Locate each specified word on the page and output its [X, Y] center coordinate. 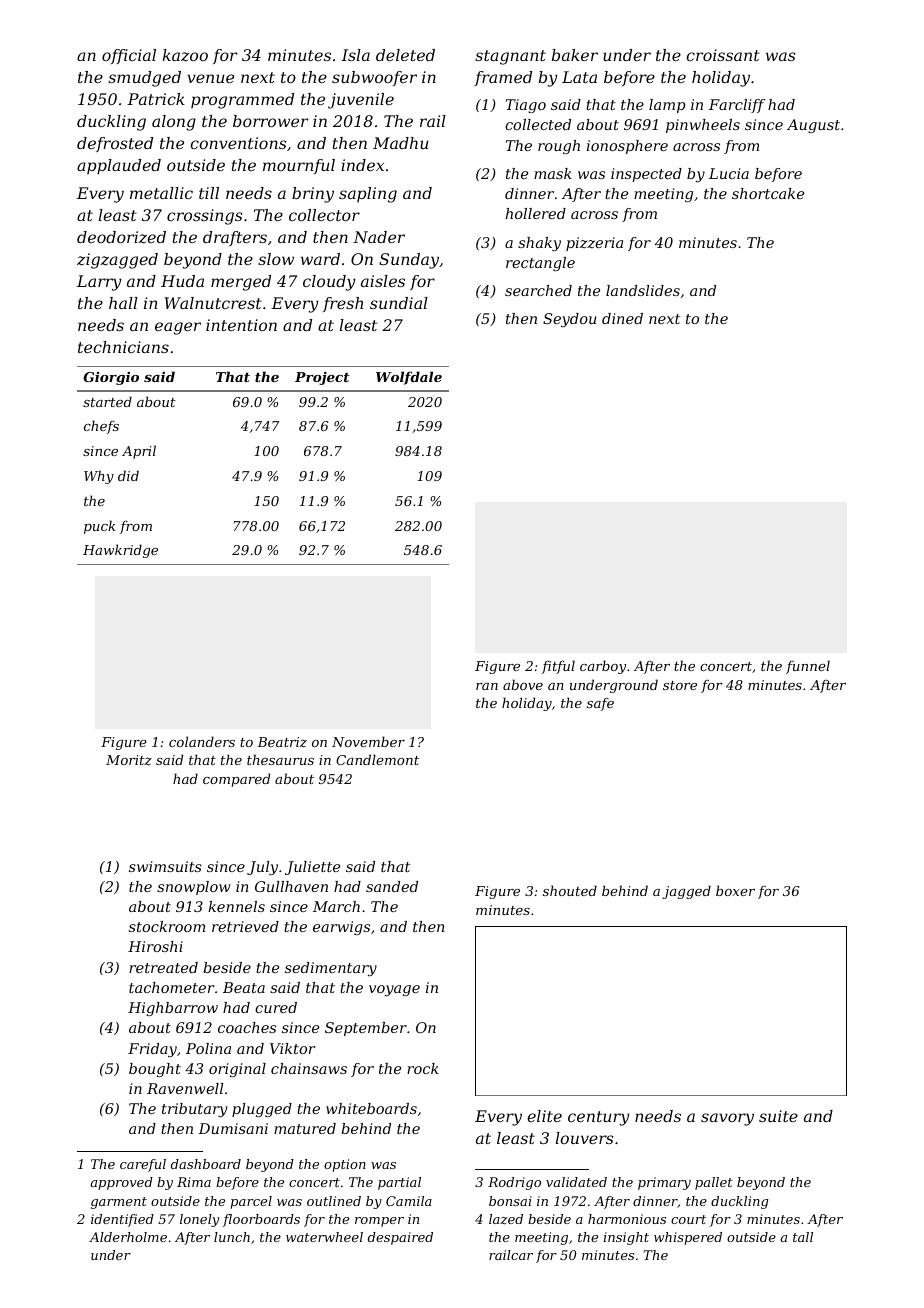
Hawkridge [120, 551]
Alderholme [128, 1237]
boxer [735, 890]
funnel [808, 667]
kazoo [185, 55]
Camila [409, 1201]
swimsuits [165, 866]
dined [622, 318]
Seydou [569, 320]
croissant [723, 55]
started [107, 401]
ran [487, 686]
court [688, 1219]
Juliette [312, 868]
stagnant [510, 57]
